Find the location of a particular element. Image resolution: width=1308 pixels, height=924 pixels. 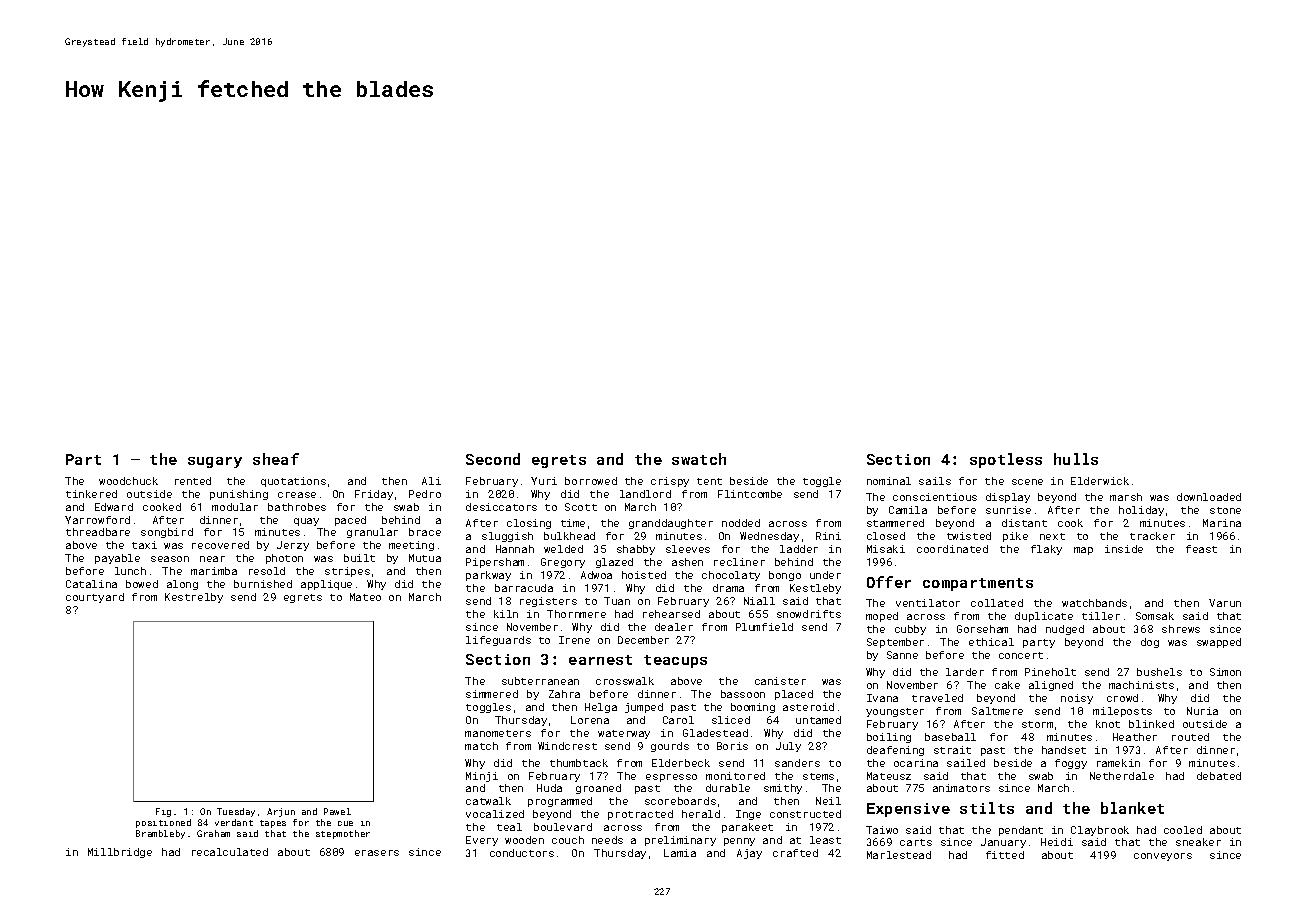

Varun is located at coordinates (1225, 603).
